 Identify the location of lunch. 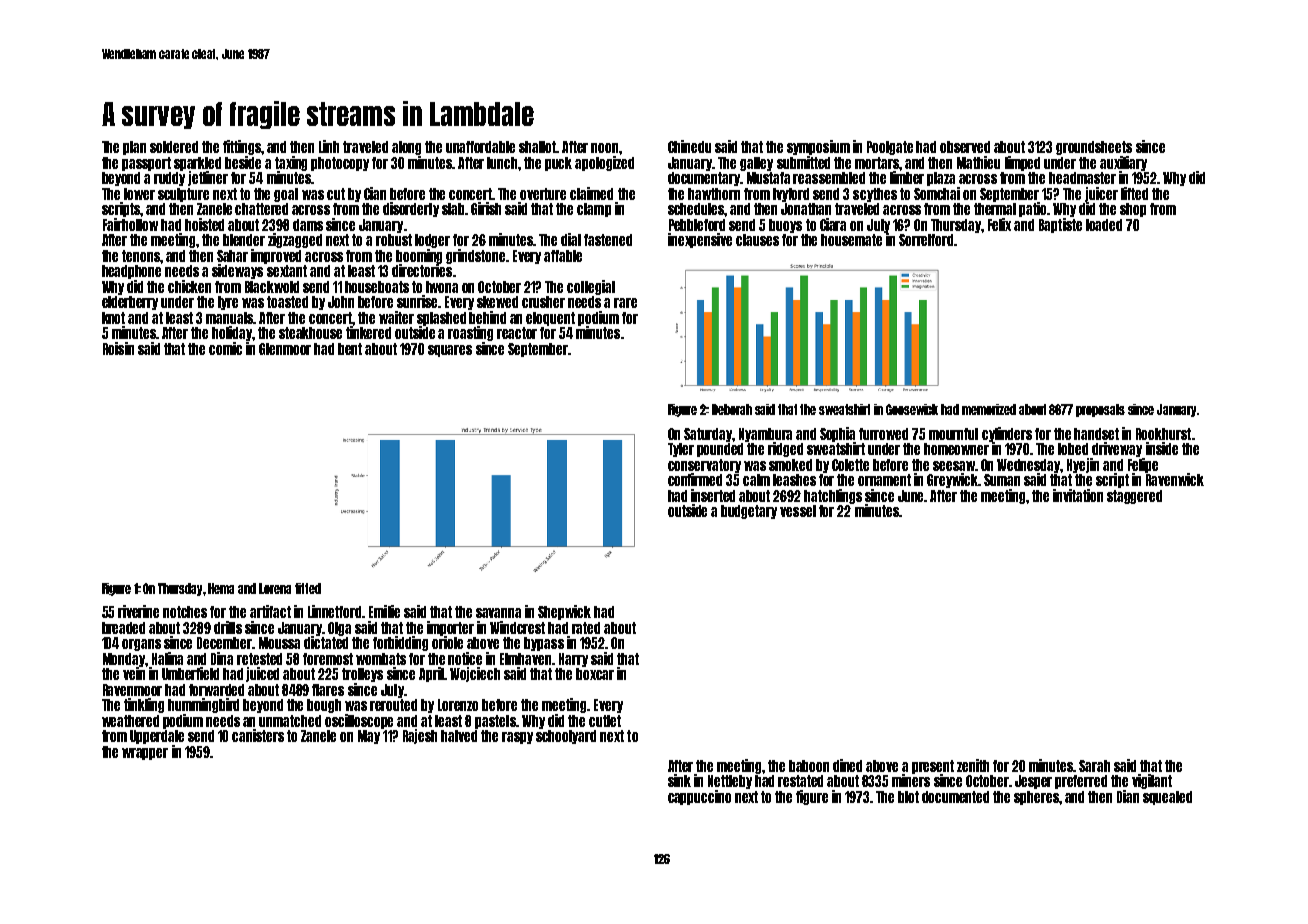
(502, 163).
